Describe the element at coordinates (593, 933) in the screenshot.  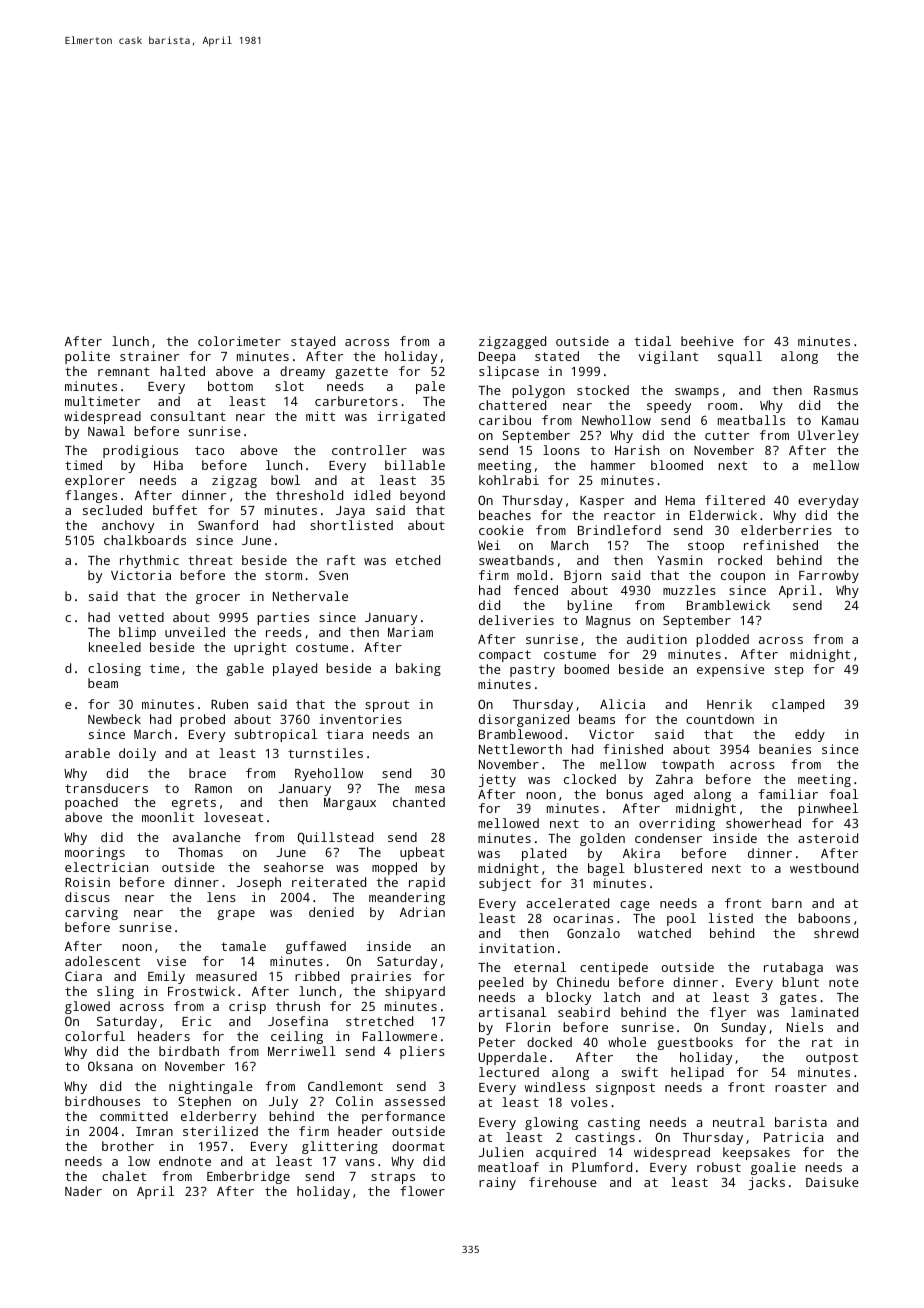
I see `Gonzalo` at that location.
